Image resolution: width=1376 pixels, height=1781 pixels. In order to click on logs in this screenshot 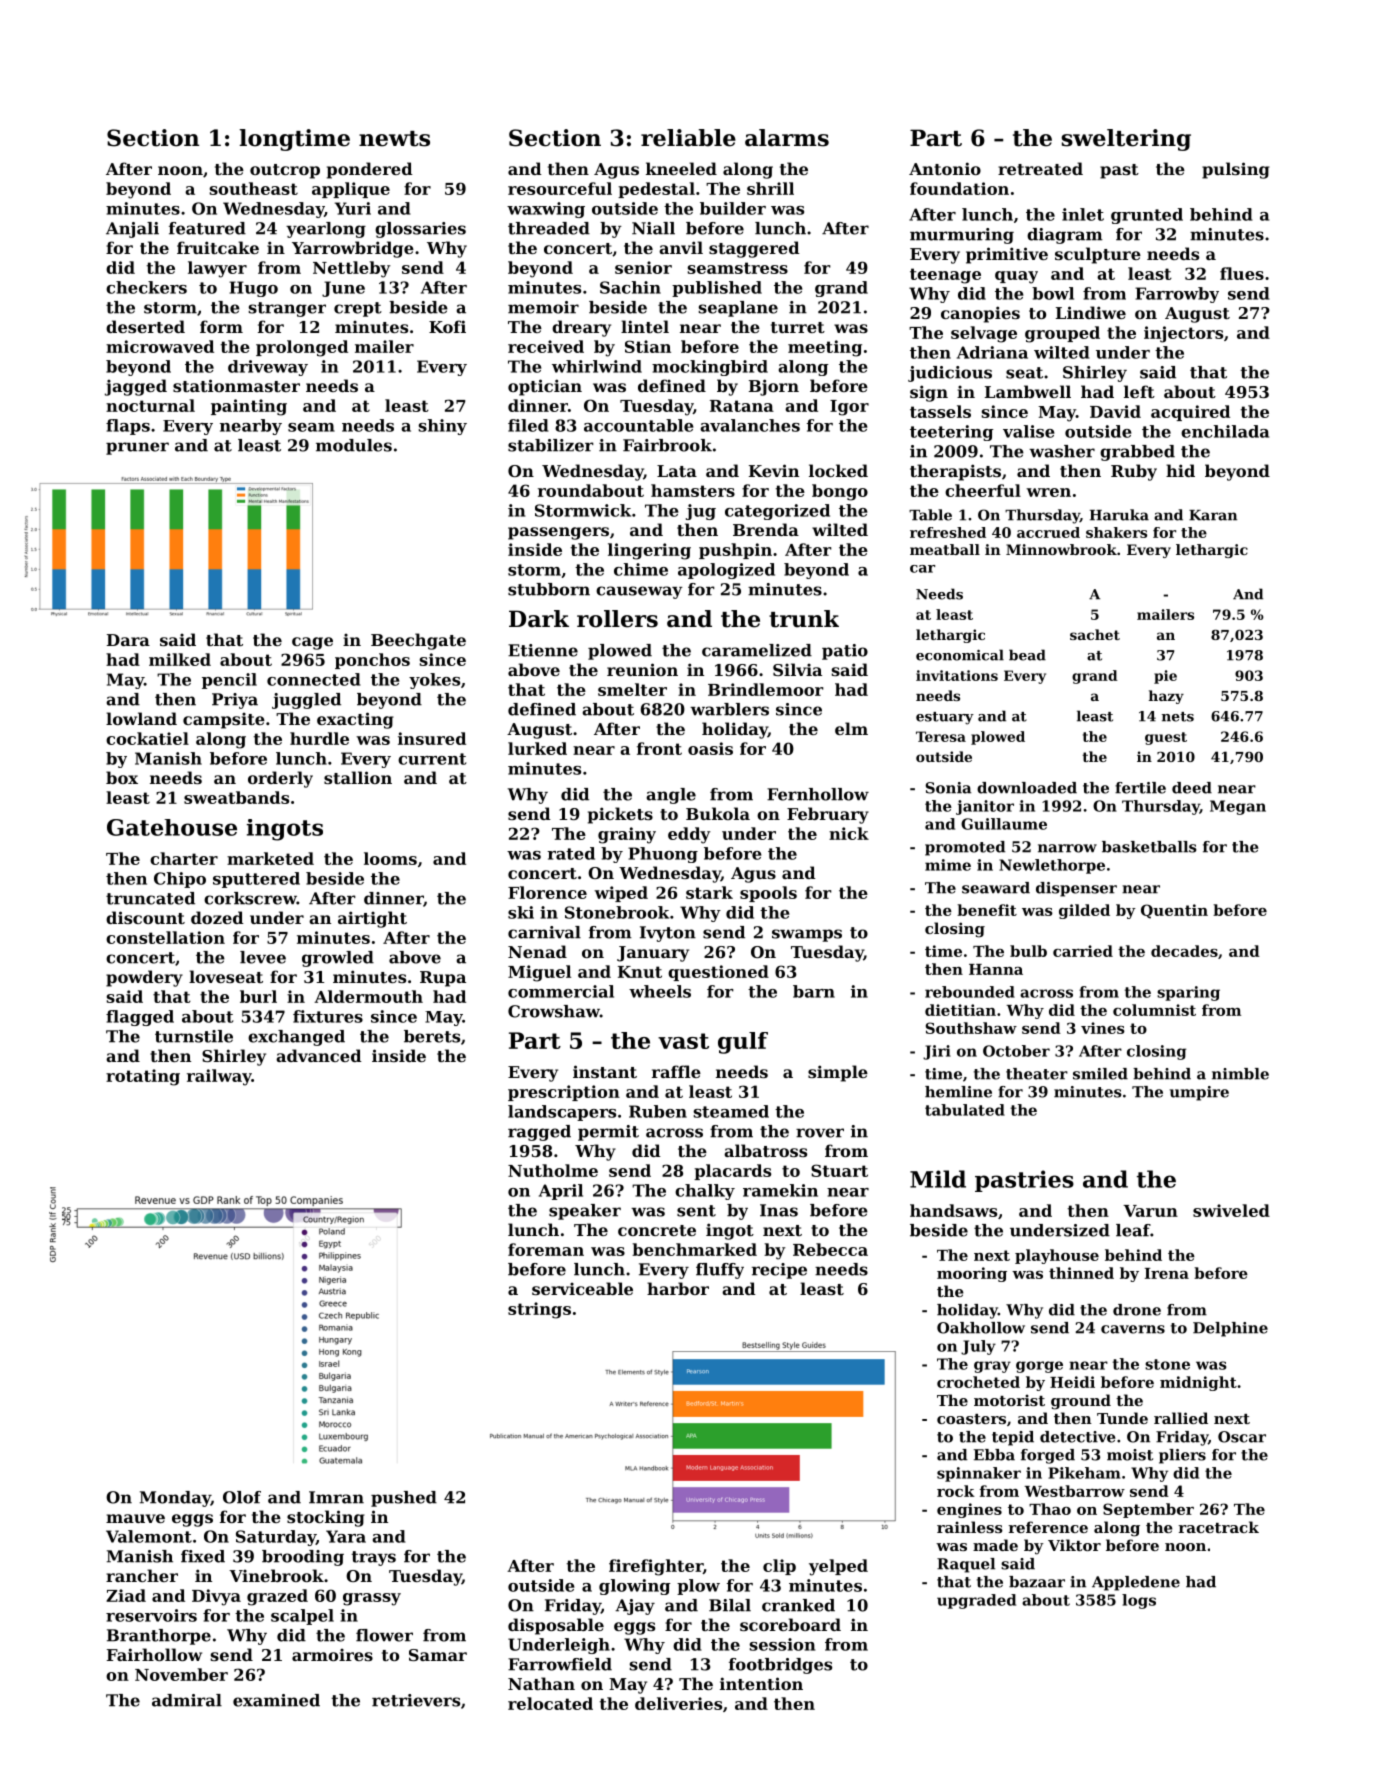, I will do `click(1139, 1601)`.
